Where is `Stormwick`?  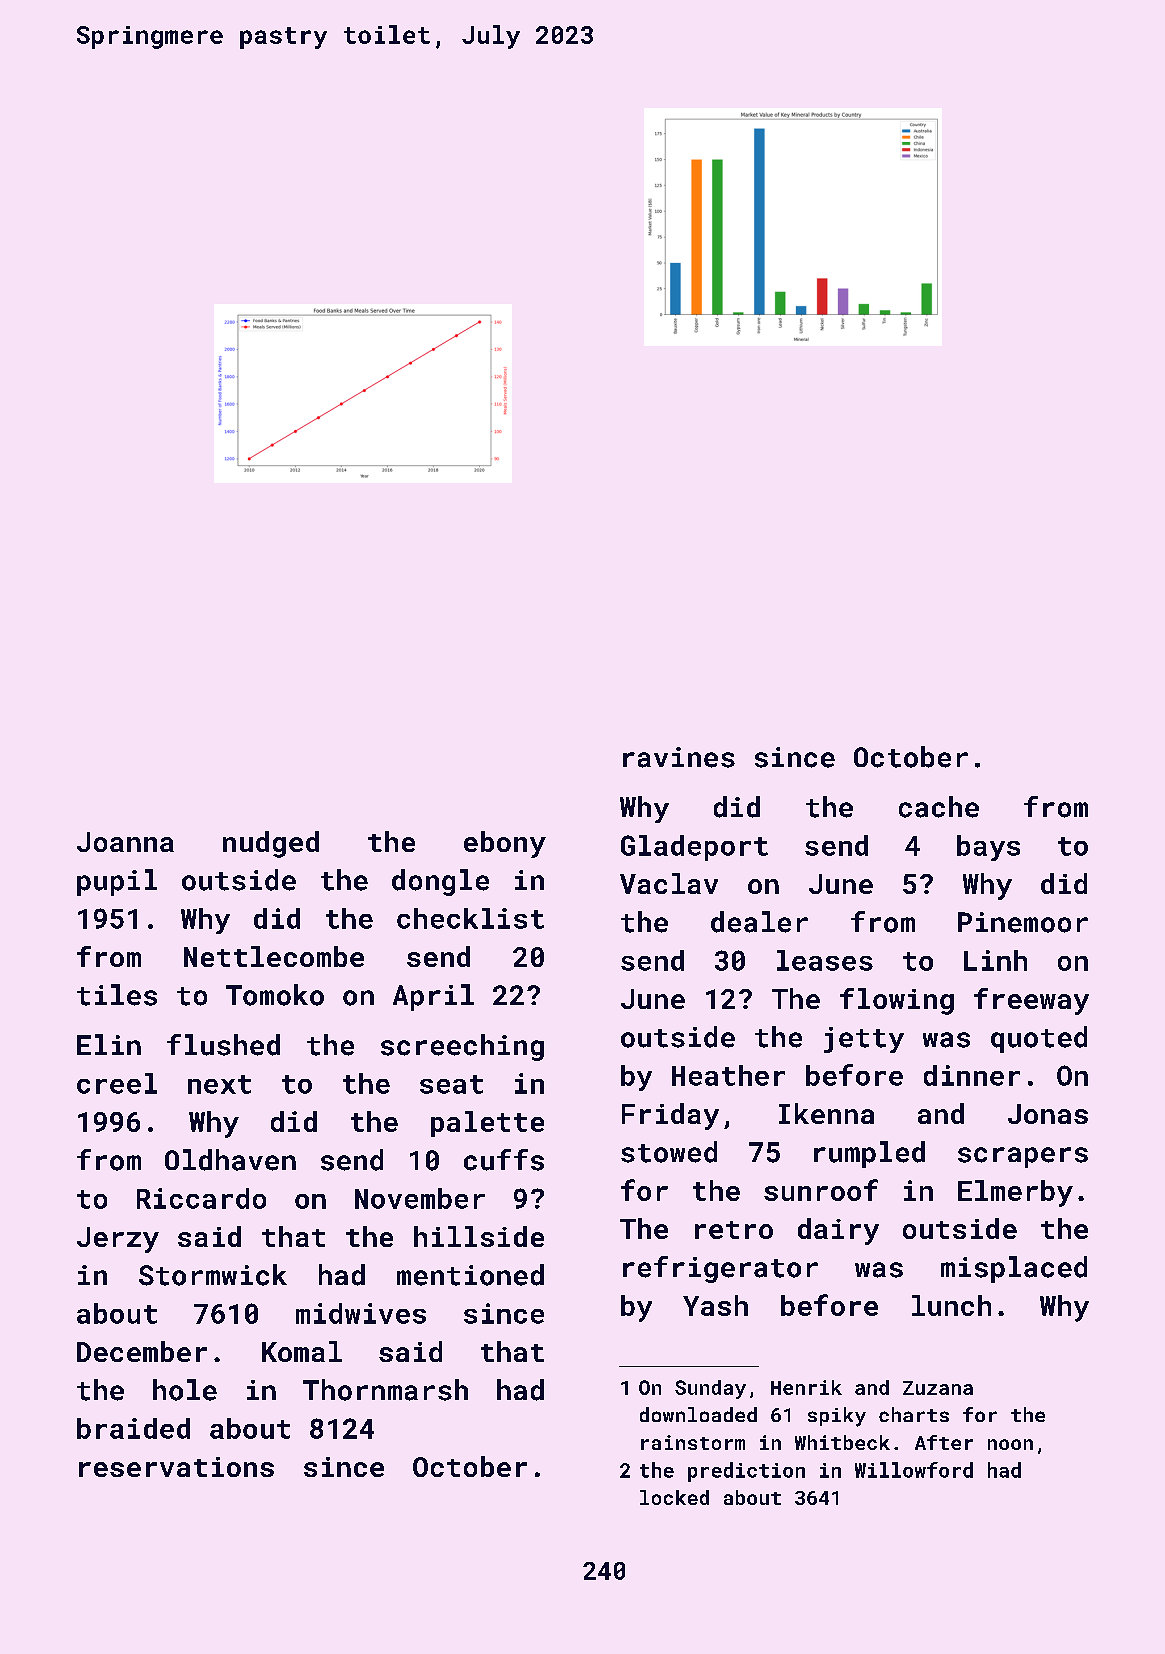 Stormwick is located at coordinates (213, 1275).
